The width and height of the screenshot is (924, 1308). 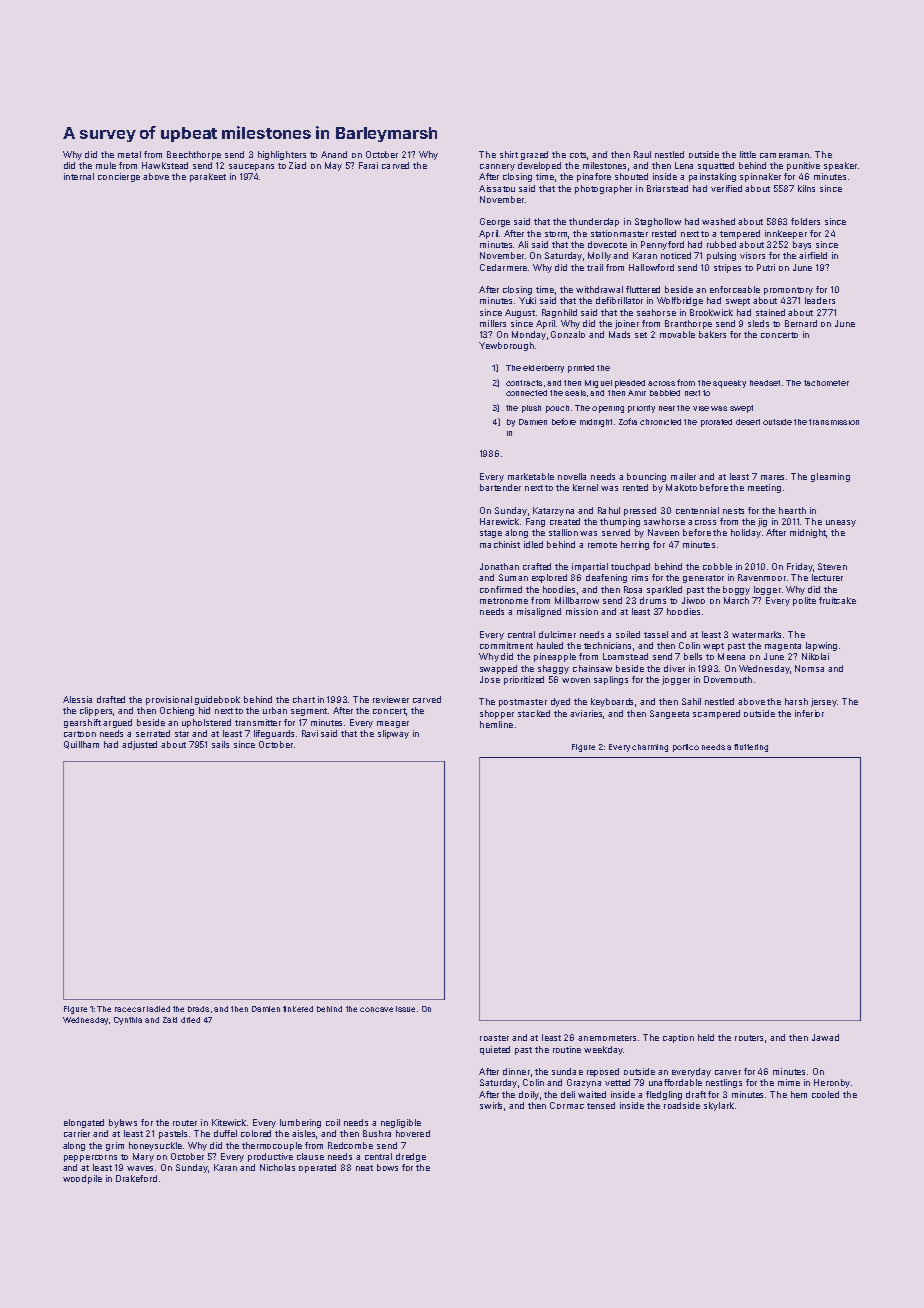 I want to click on saucepans, so click(x=251, y=167).
